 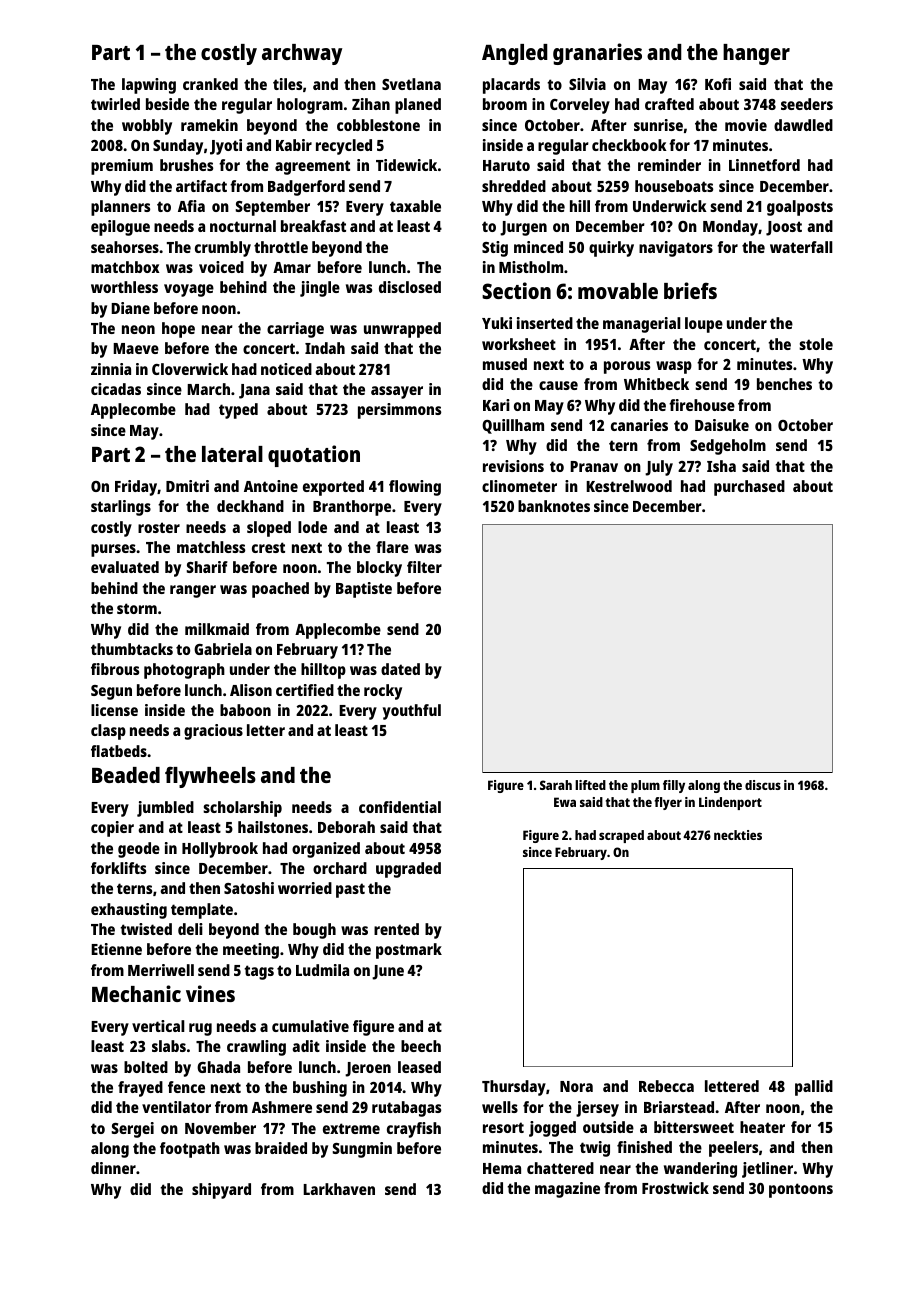 What do you see at coordinates (208, 389) in the page?
I see `March` at bounding box center [208, 389].
